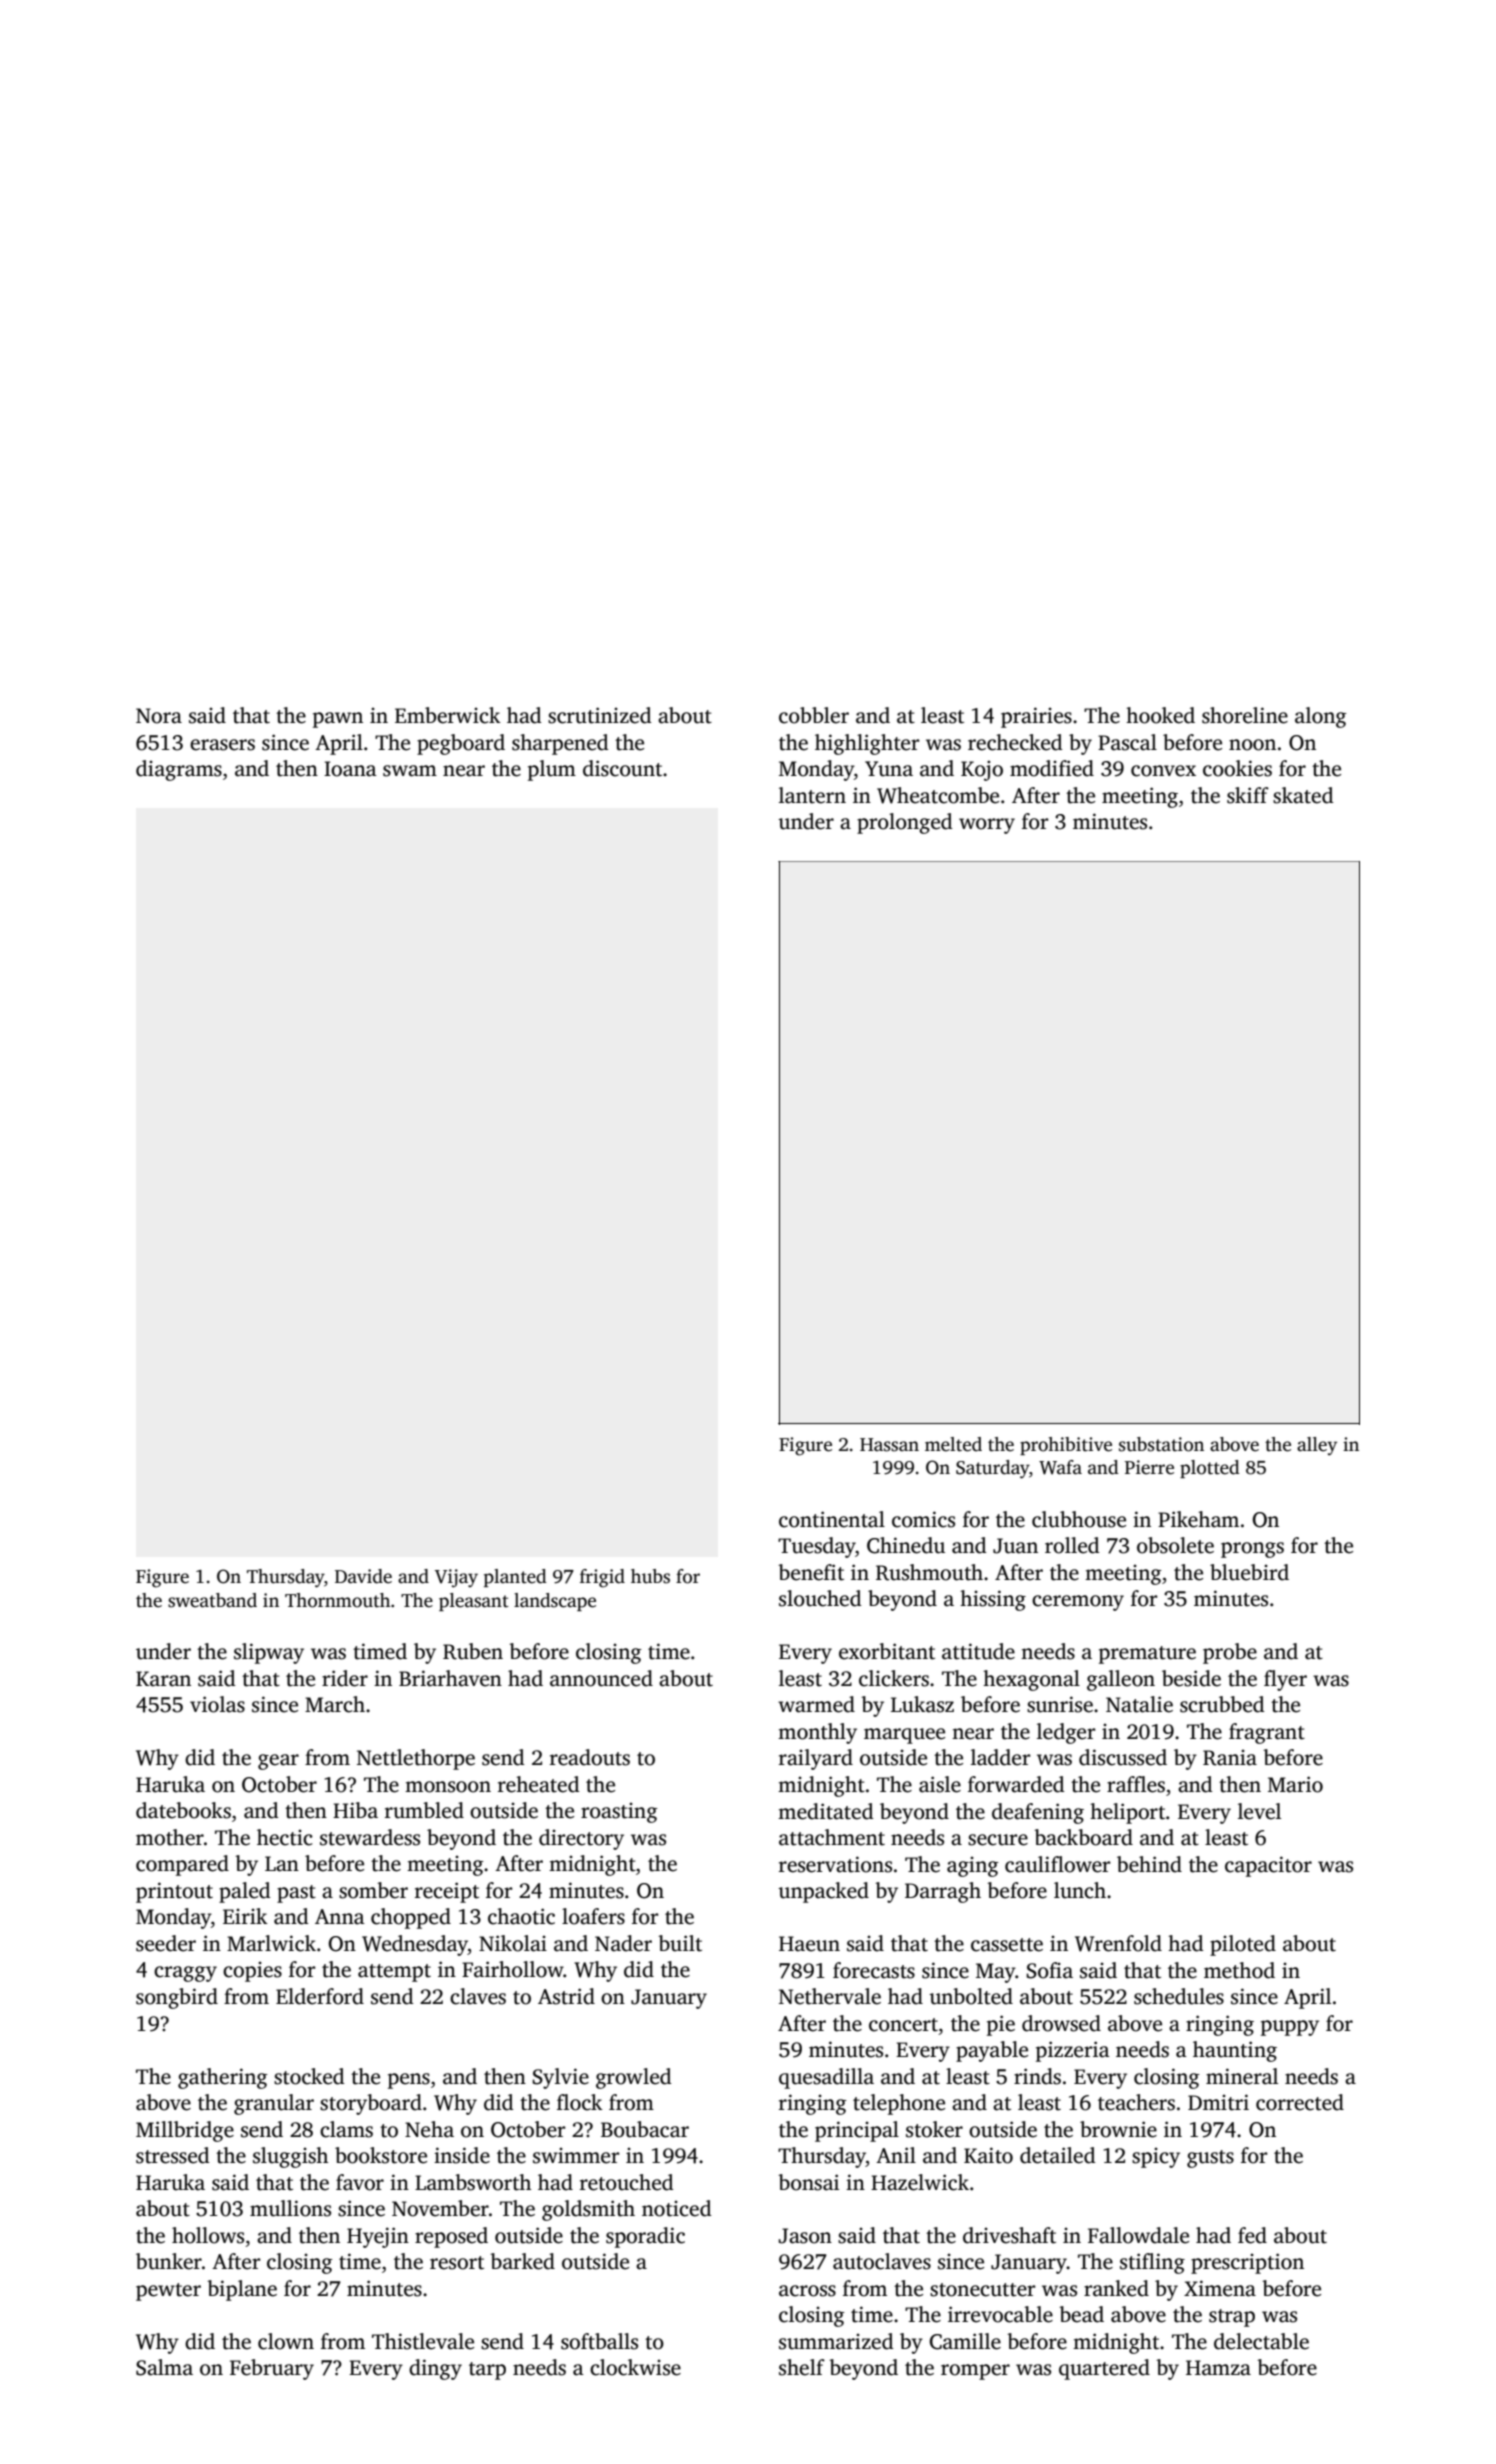  What do you see at coordinates (1317, 1446) in the image?
I see `alley` at bounding box center [1317, 1446].
